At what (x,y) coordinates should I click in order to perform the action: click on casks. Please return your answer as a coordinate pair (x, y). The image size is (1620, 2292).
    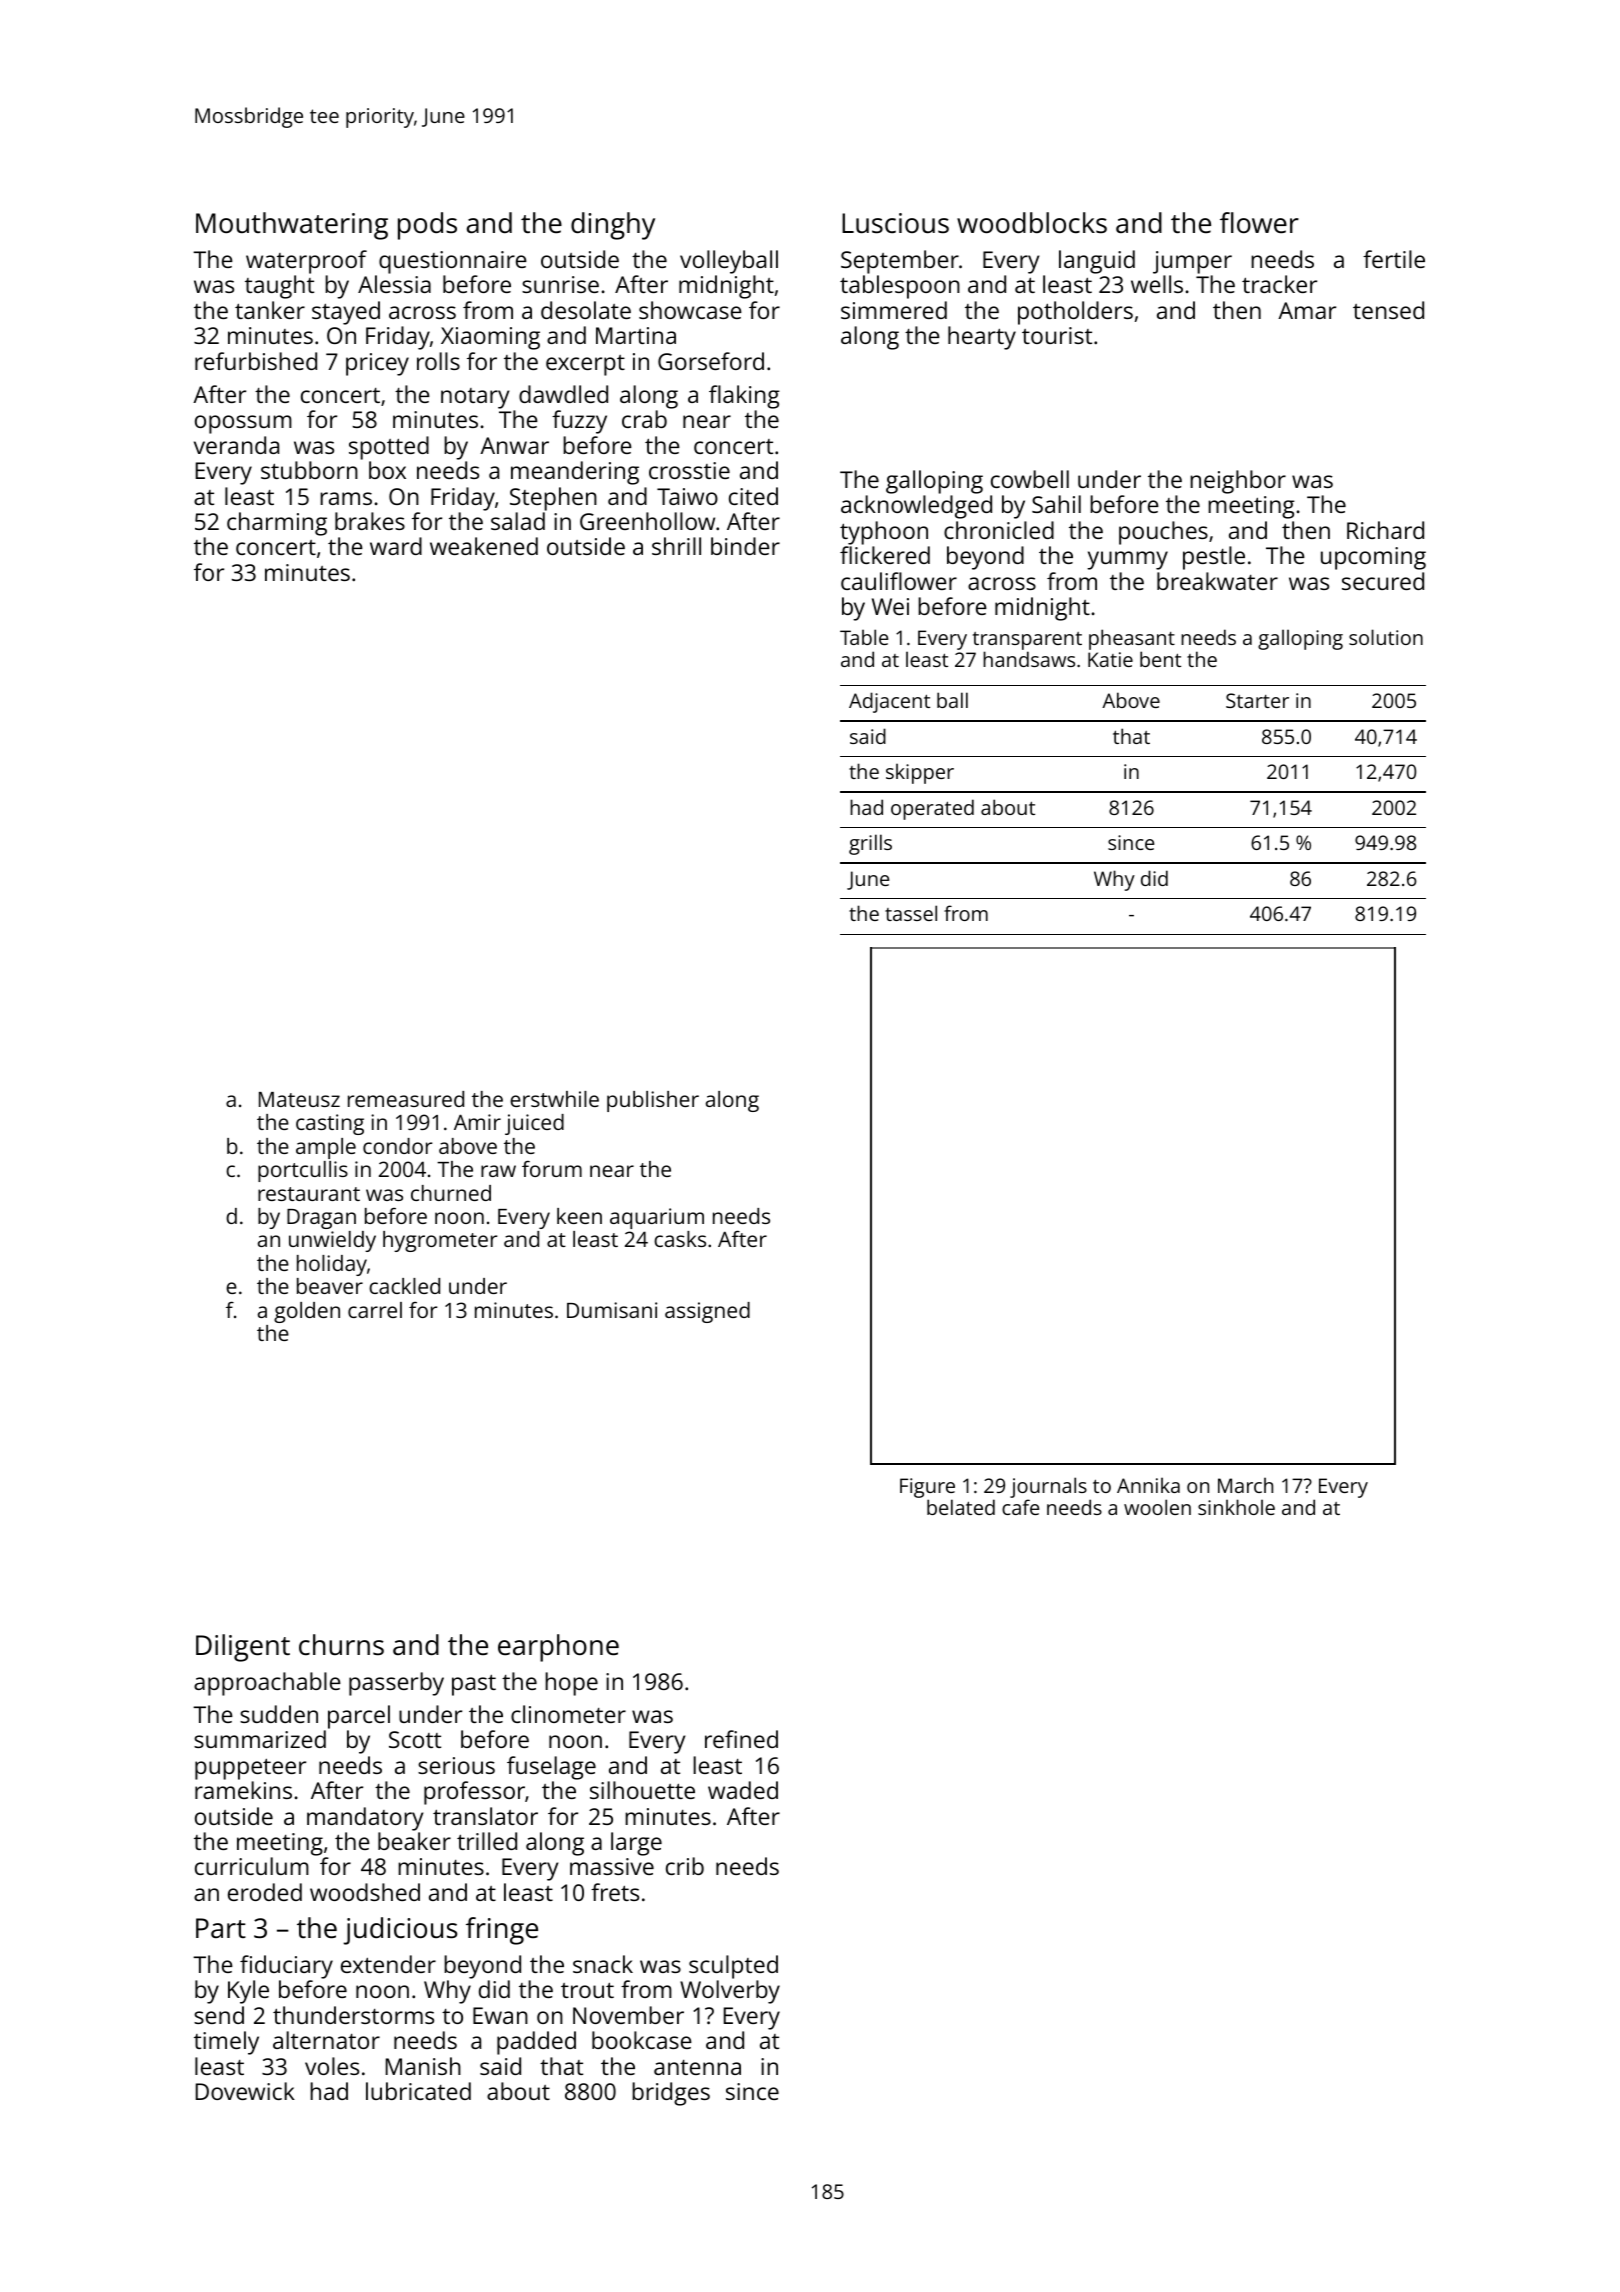
    Looking at the image, I should click on (680, 1239).
